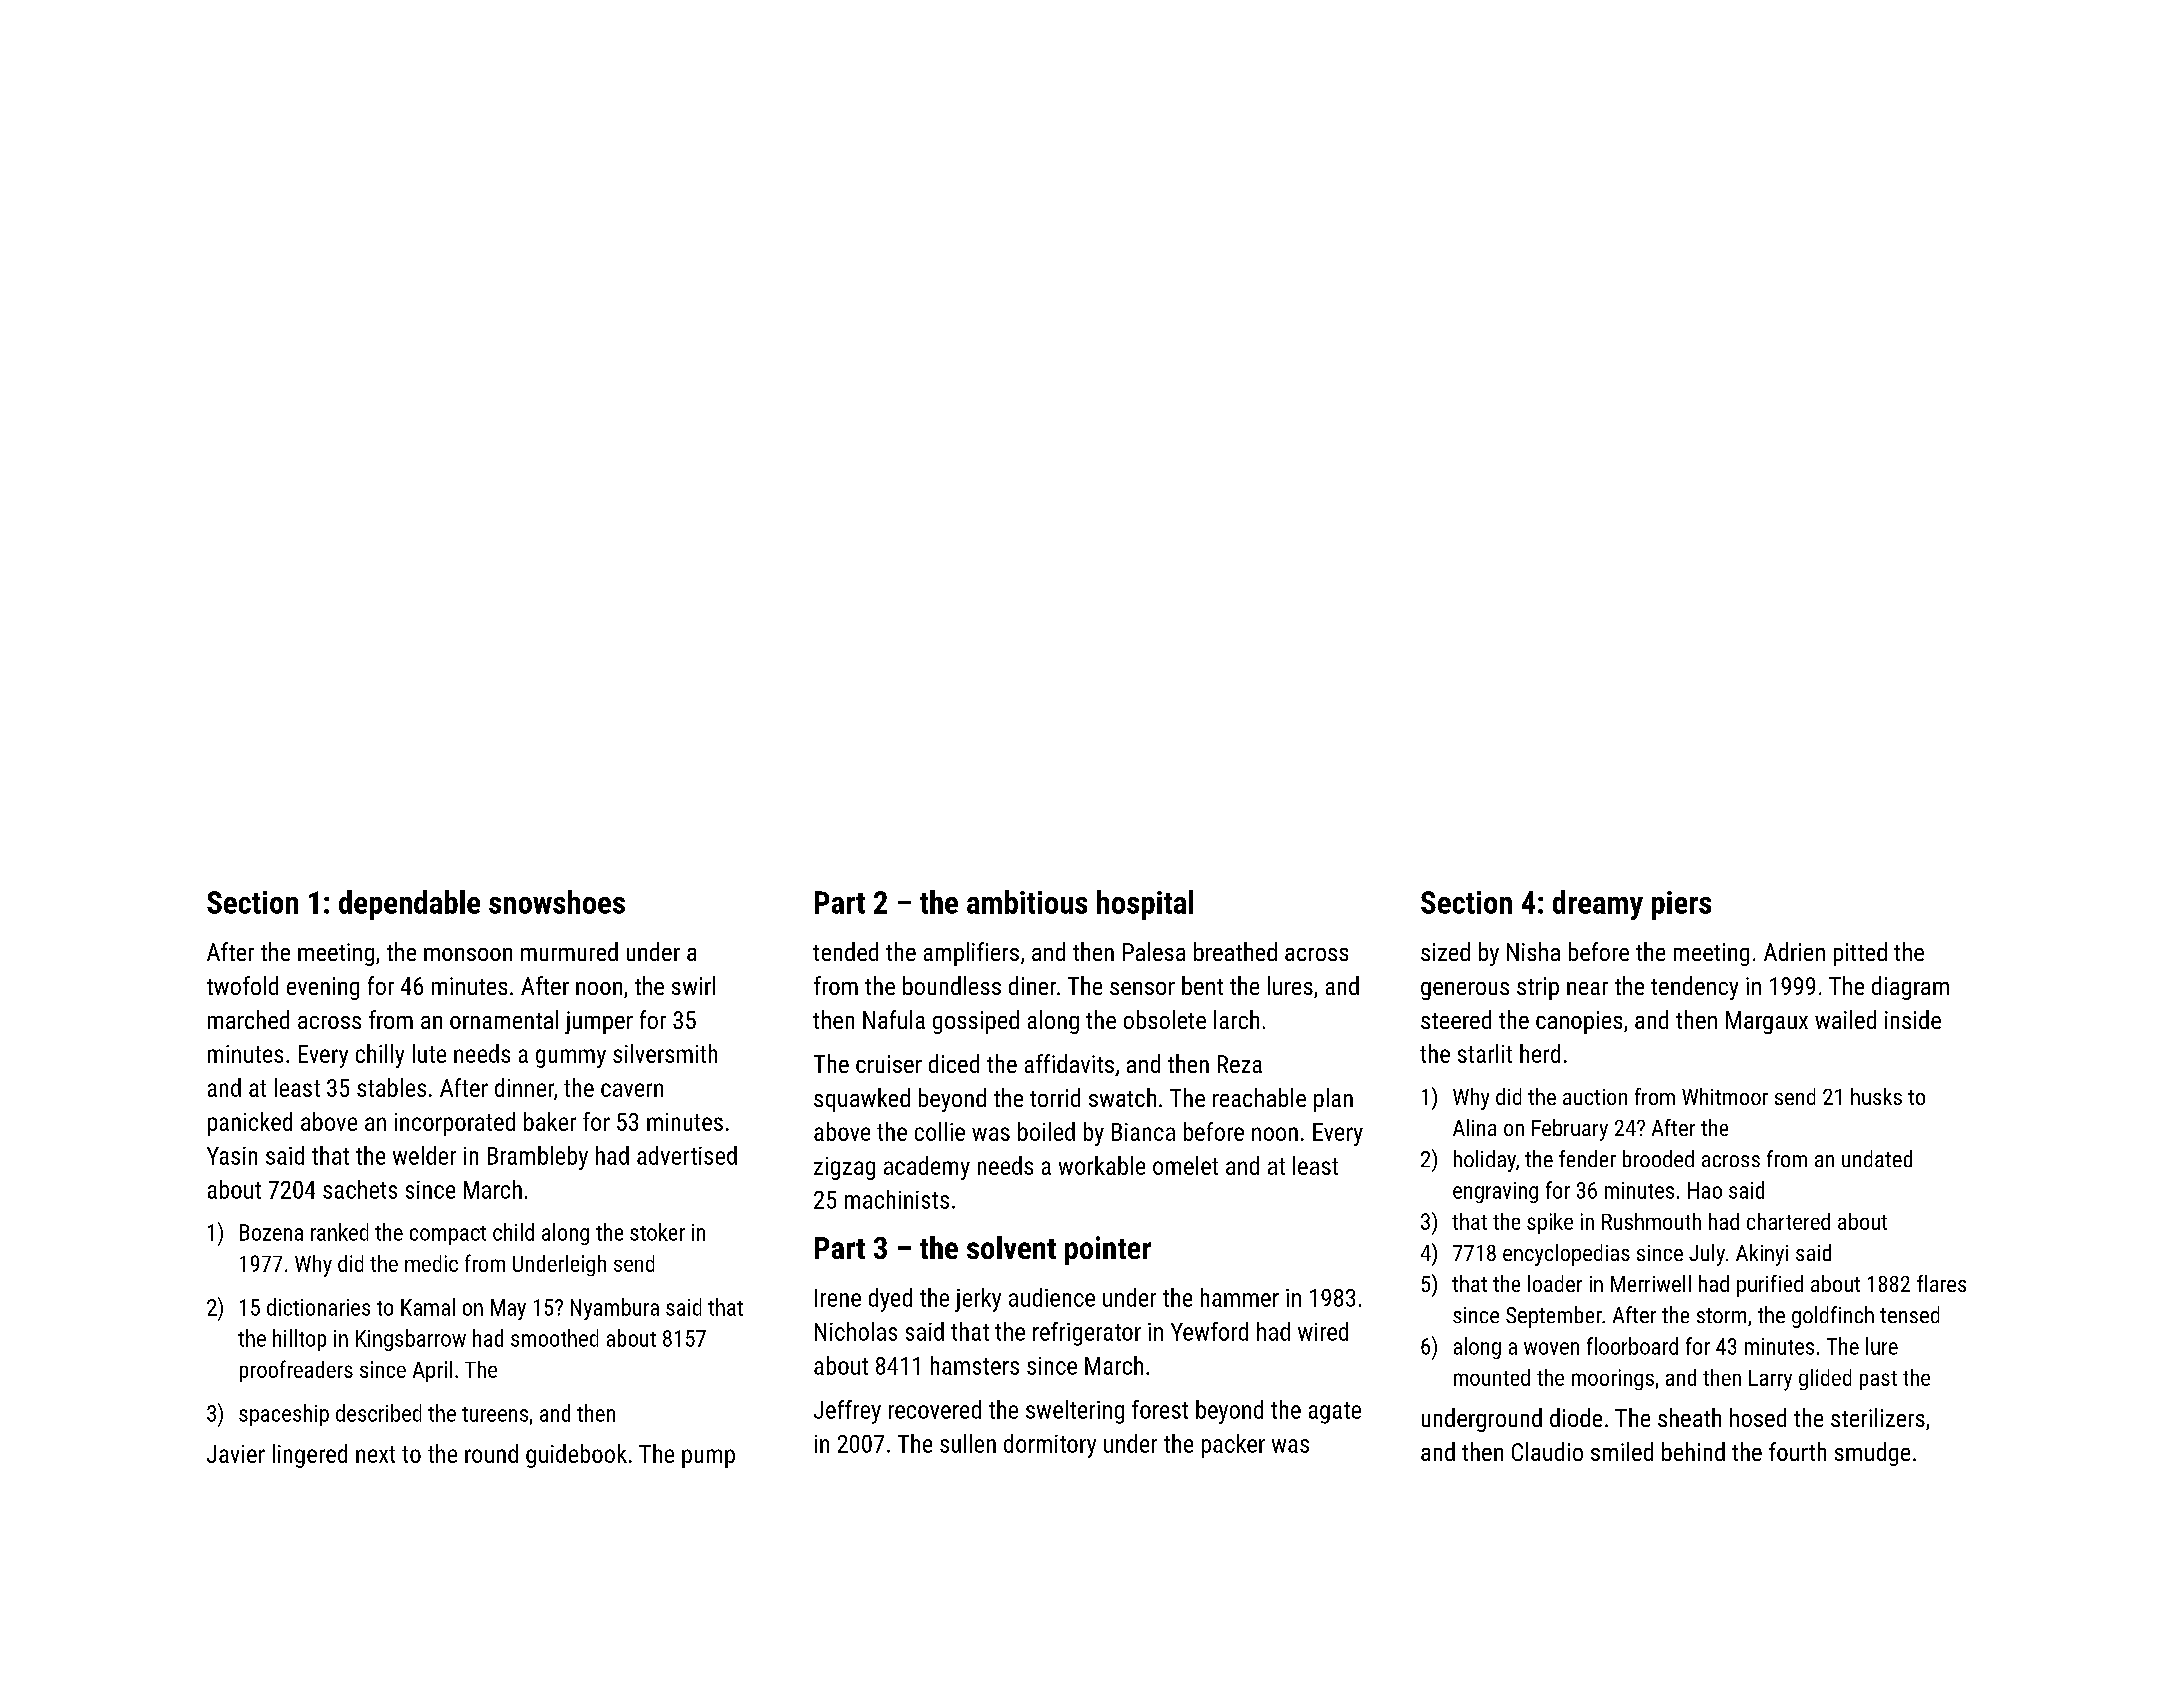  I want to click on boundless, so click(952, 985).
